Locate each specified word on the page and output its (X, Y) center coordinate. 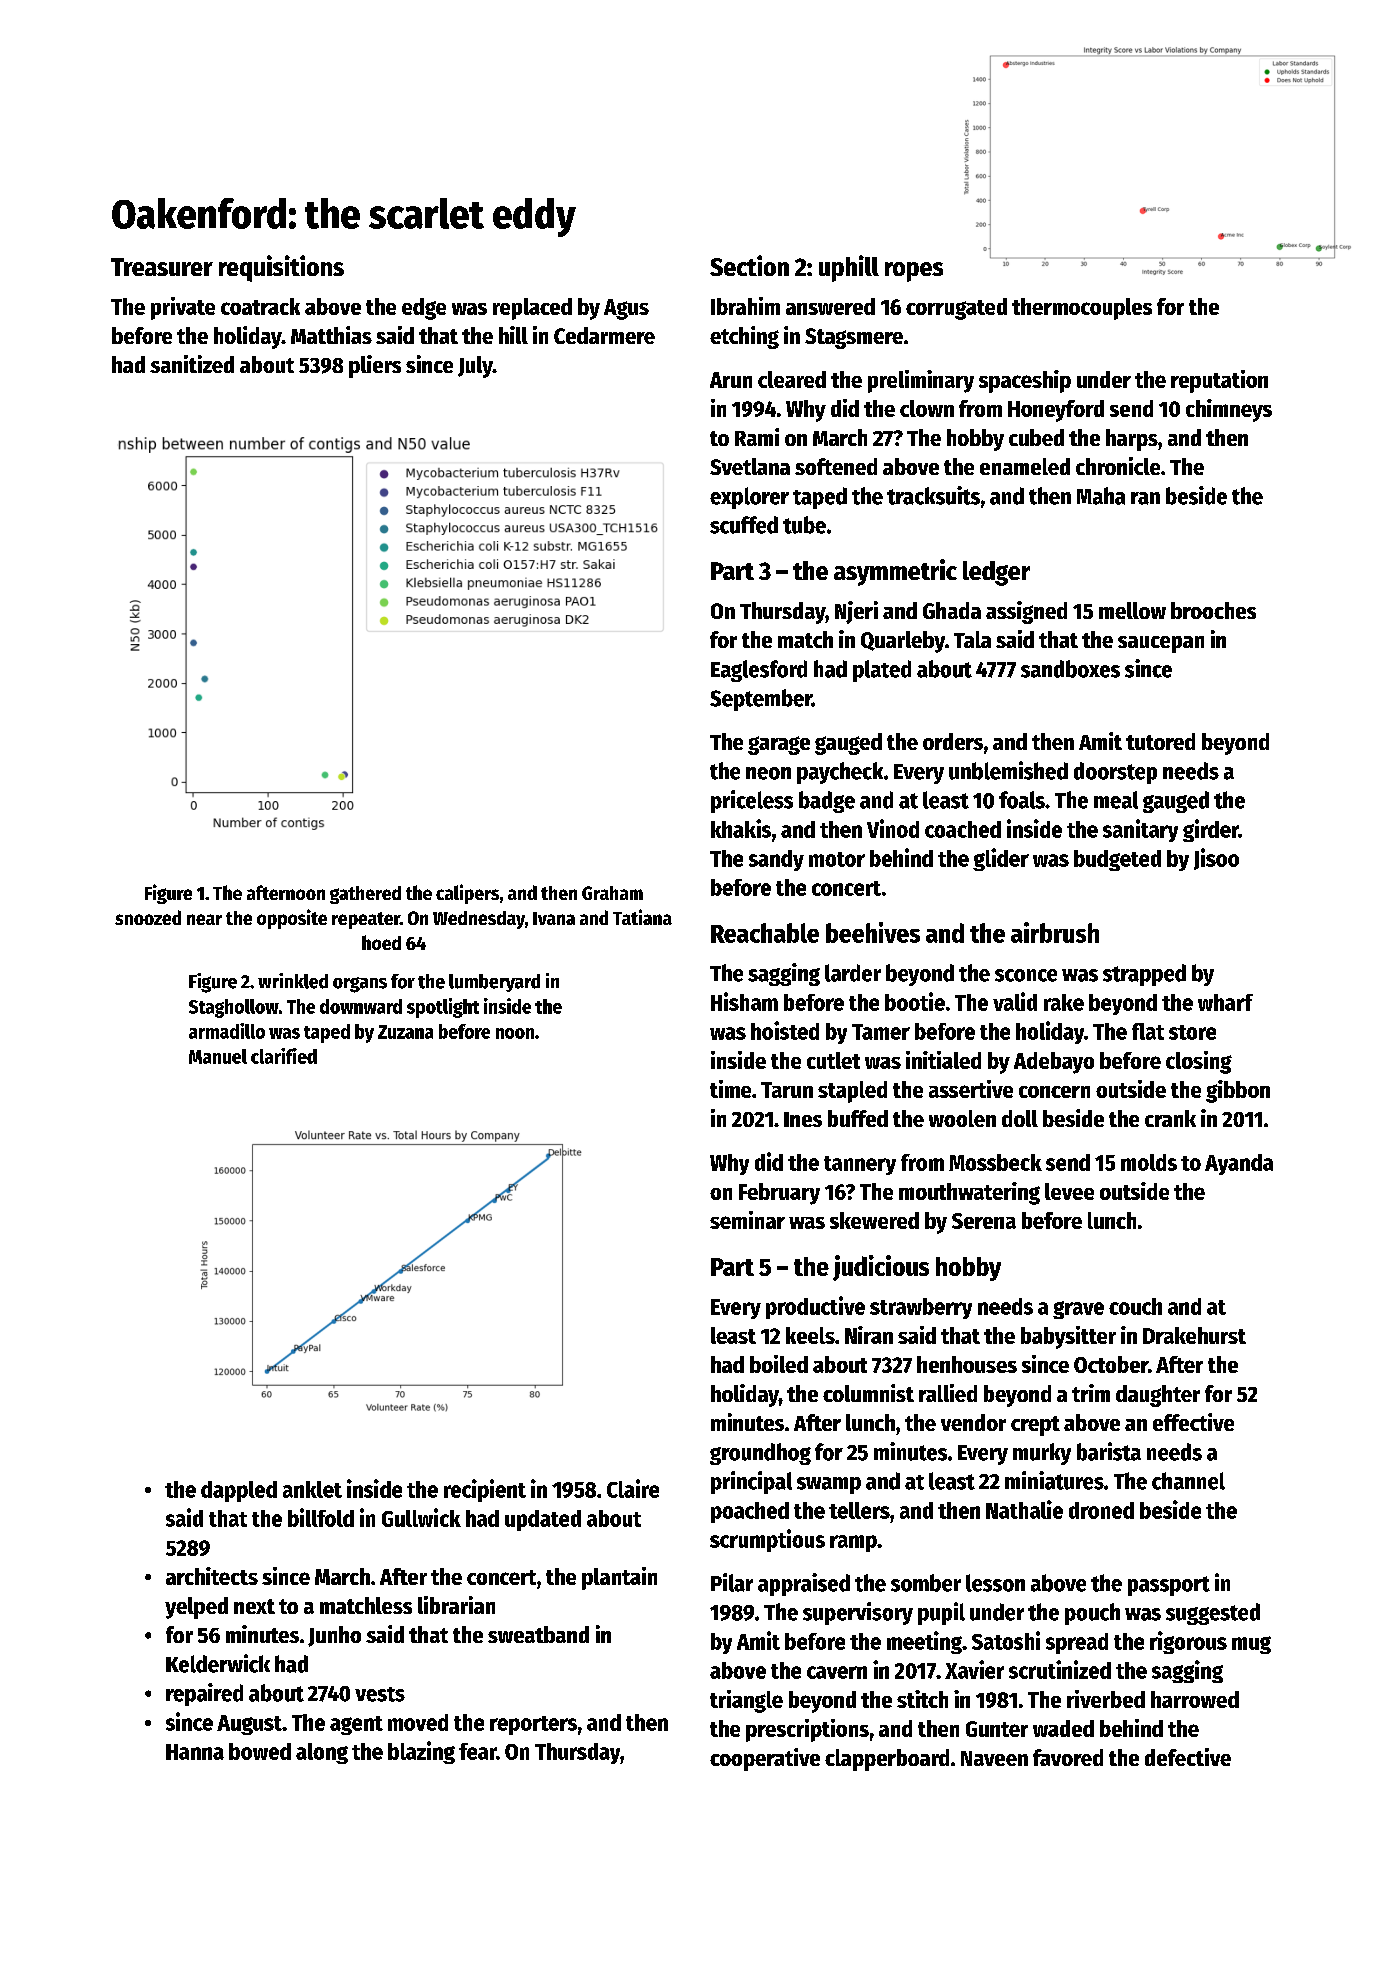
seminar (747, 1220)
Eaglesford (759, 671)
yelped (196, 1608)
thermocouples (1082, 309)
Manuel (218, 1056)
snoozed (148, 917)
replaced (532, 309)
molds (1149, 1162)
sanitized (192, 364)
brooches (1213, 610)
